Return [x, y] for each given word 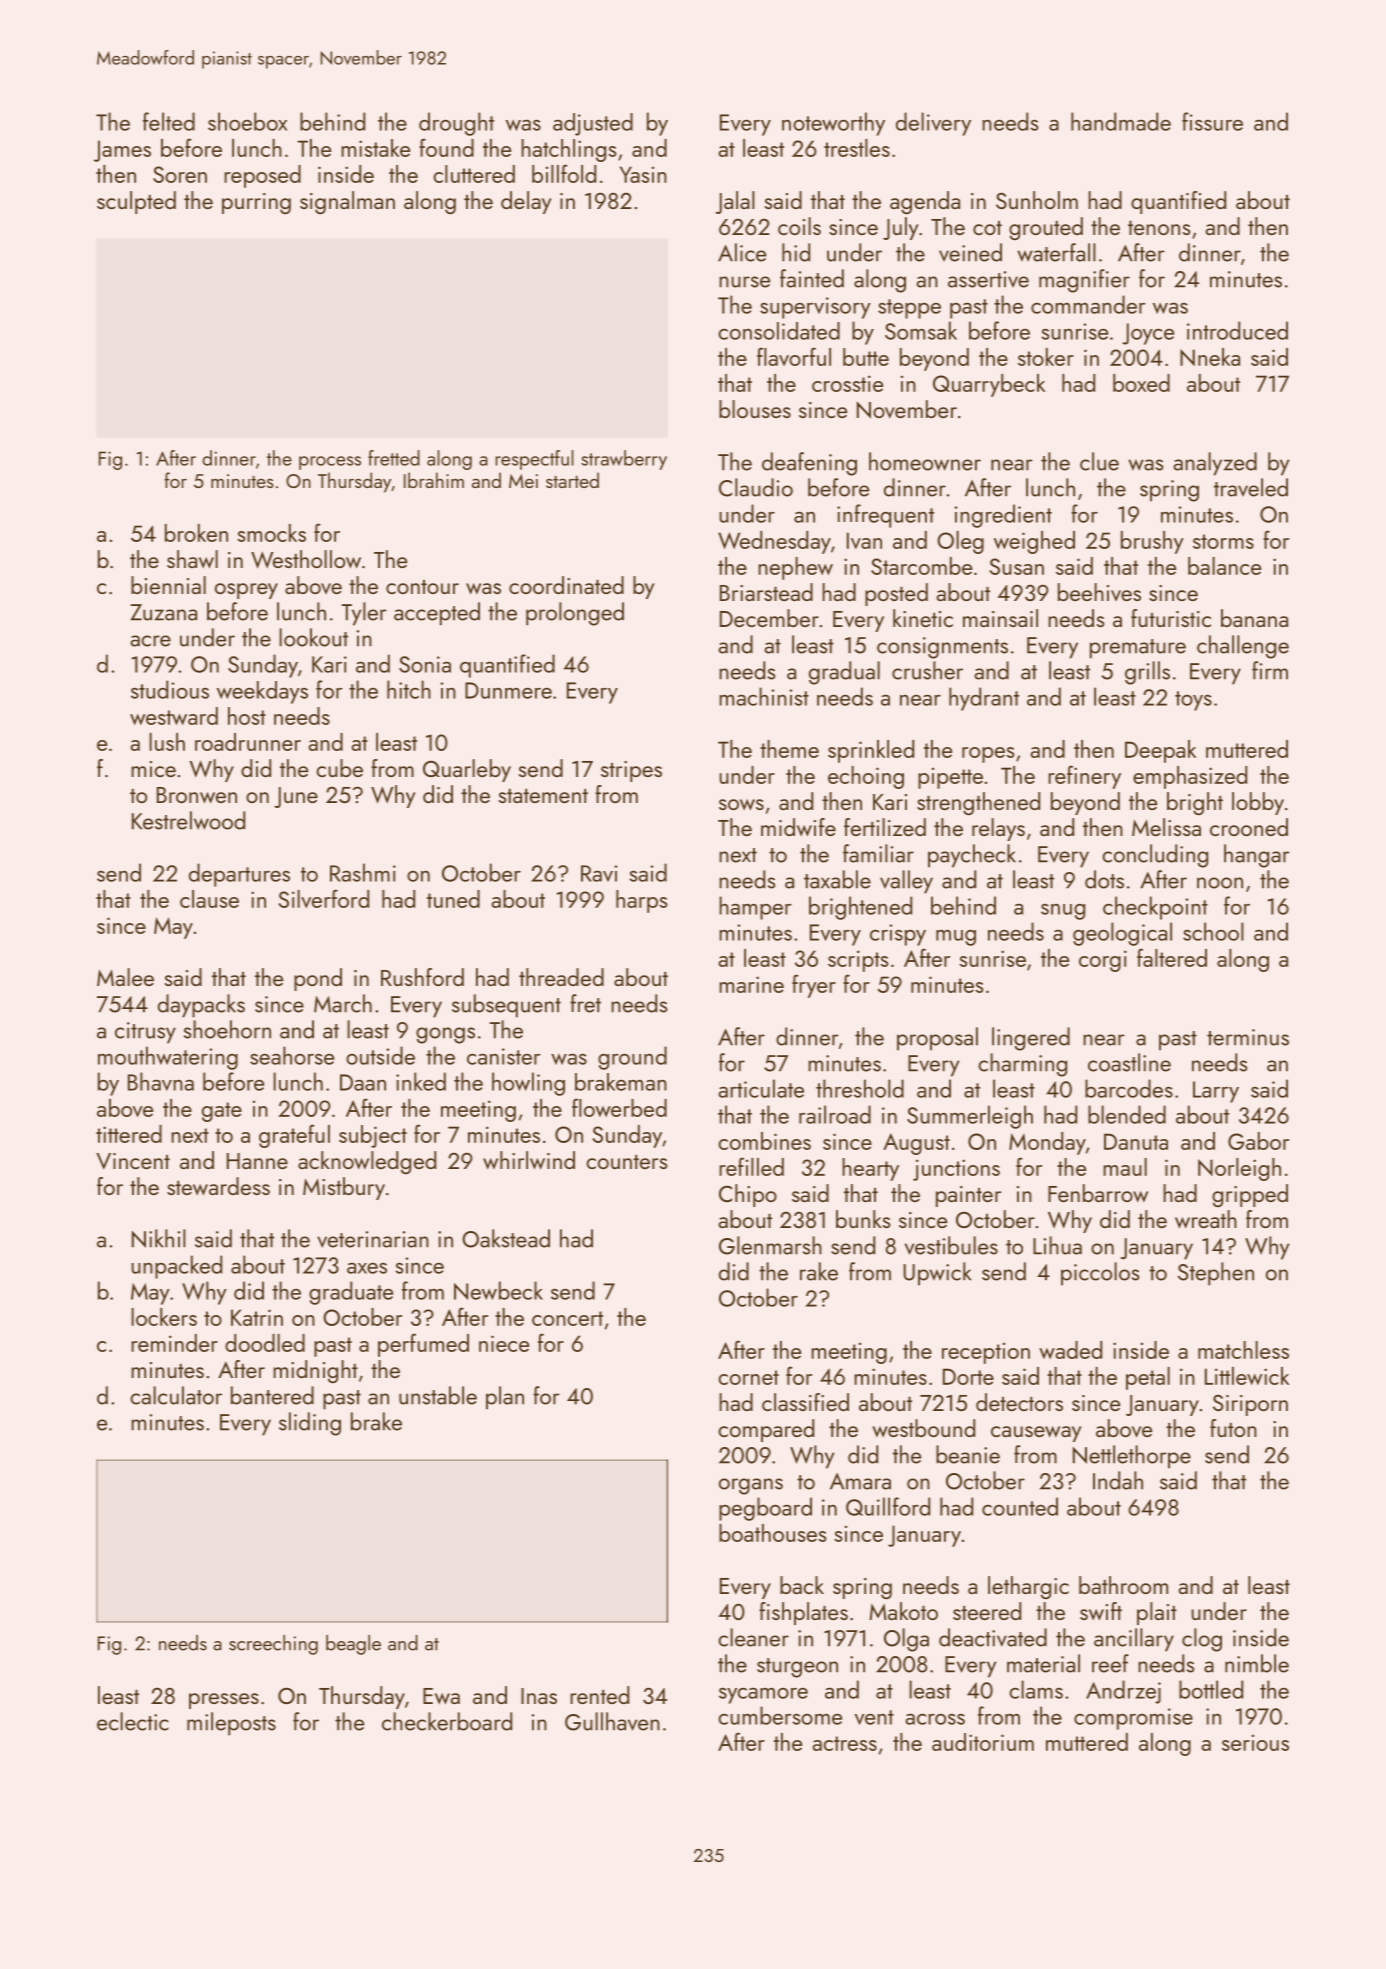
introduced [1237, 330]
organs [751, 1486]
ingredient [1003, 516]
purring [256, 203]
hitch [409, 689]
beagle [353, 1645]
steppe [909, 309]
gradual [844, 673]
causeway [1036, 1434]
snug [1063, 912]
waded [1070, 1350]
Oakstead [506, 1238]
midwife [798, 827]
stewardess [218, 1186]
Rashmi [363, 872]
